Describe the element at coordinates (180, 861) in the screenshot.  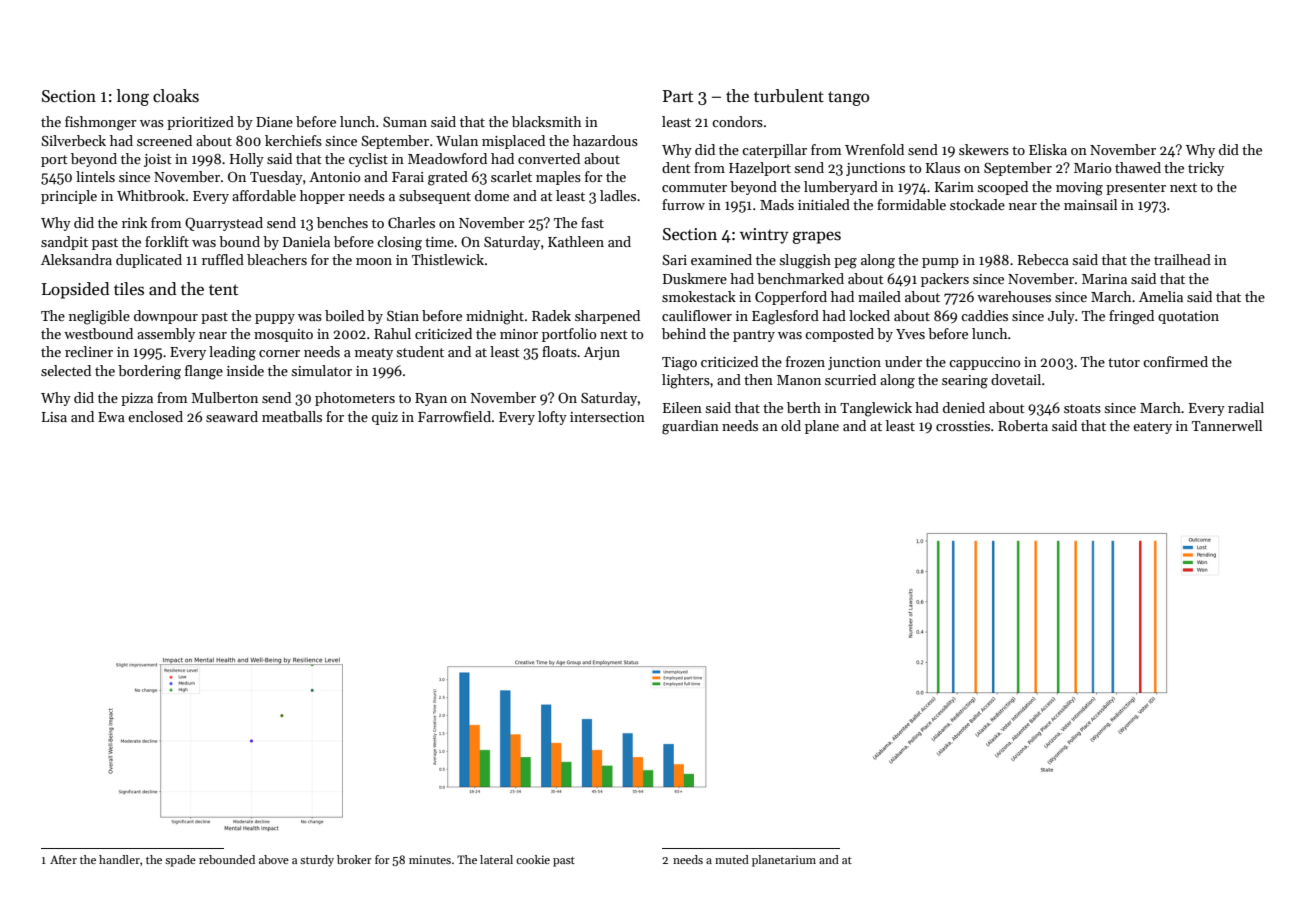
I see `spade` at that location.
